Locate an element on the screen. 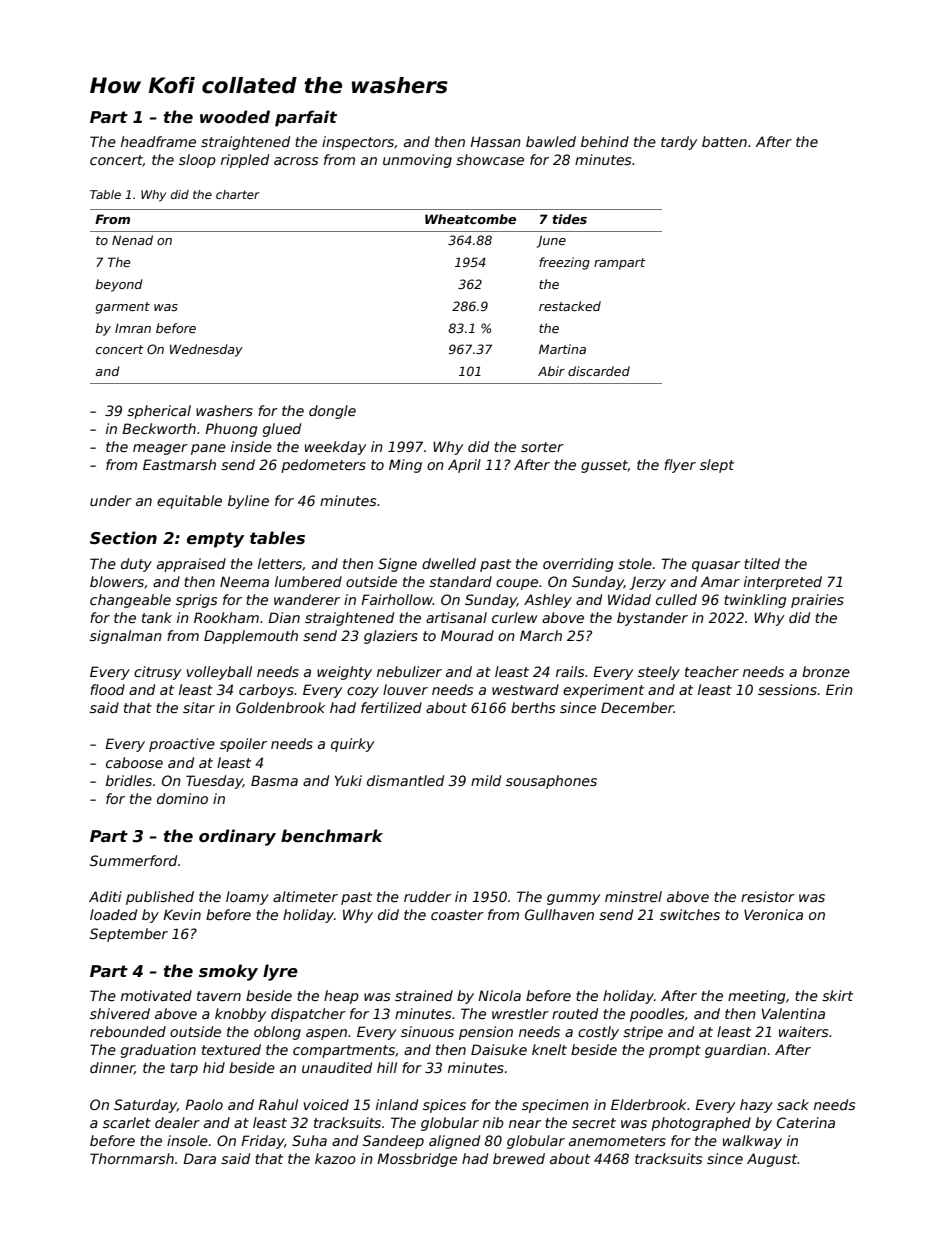  Dara is located at coordinates (199, 1158).
